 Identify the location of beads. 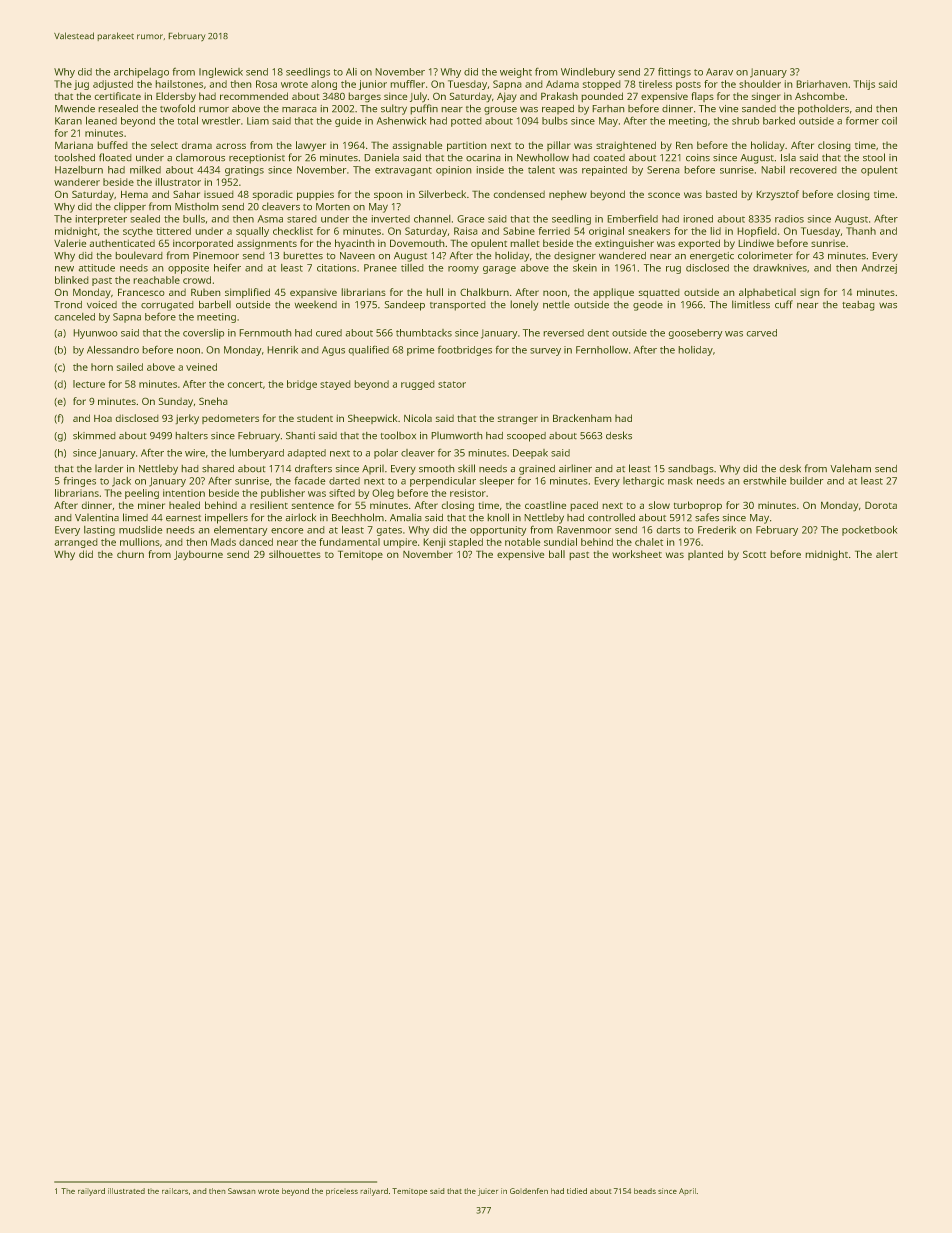
(645, 1191).
